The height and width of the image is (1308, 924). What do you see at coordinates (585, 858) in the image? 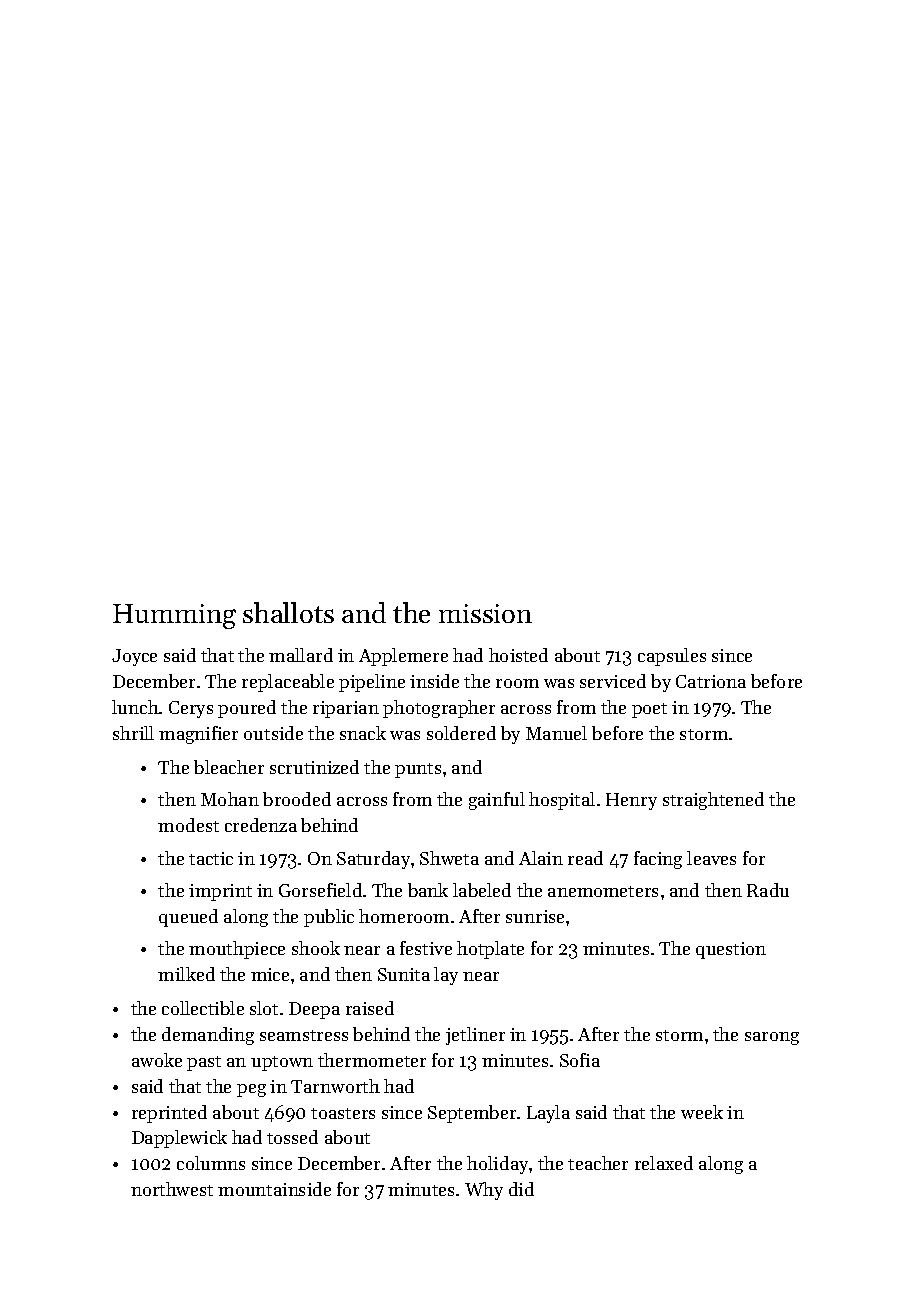
I see `read` at bounding box center [585, 858].
